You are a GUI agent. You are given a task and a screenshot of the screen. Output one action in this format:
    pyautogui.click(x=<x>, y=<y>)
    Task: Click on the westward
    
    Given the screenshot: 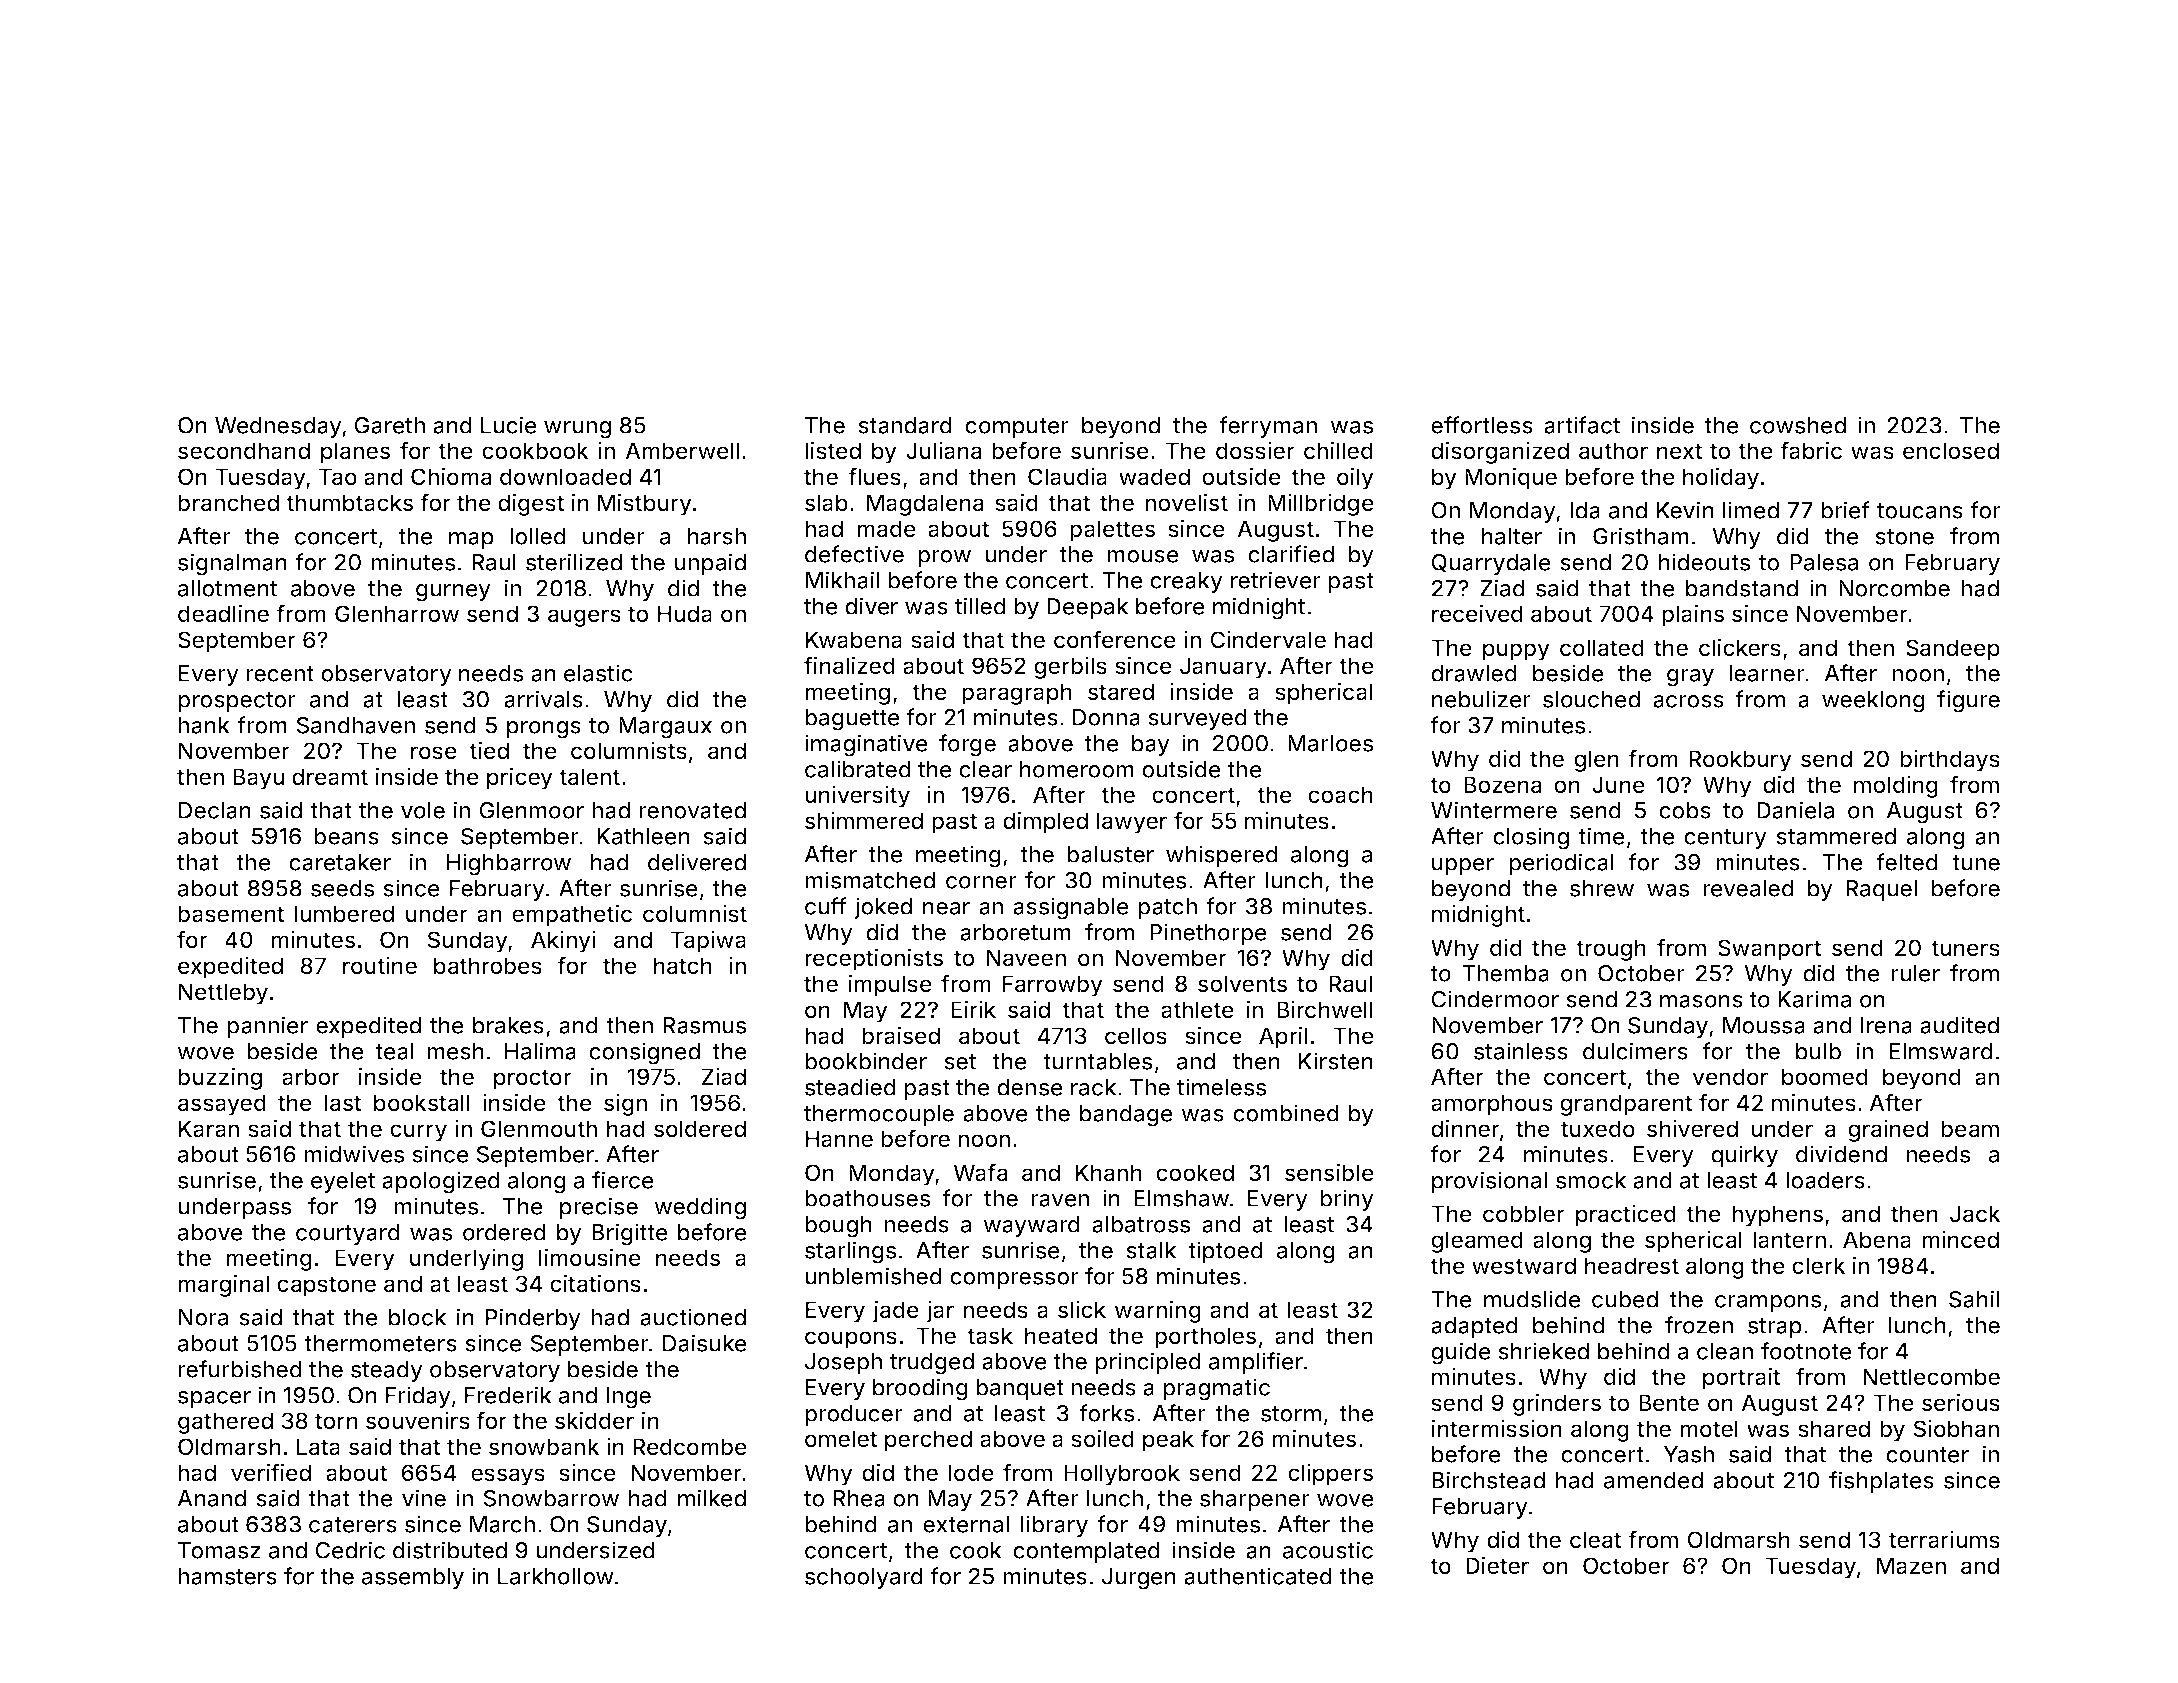 What is the action you would take?
    pyautogui.click(x=1524, y=1266)
